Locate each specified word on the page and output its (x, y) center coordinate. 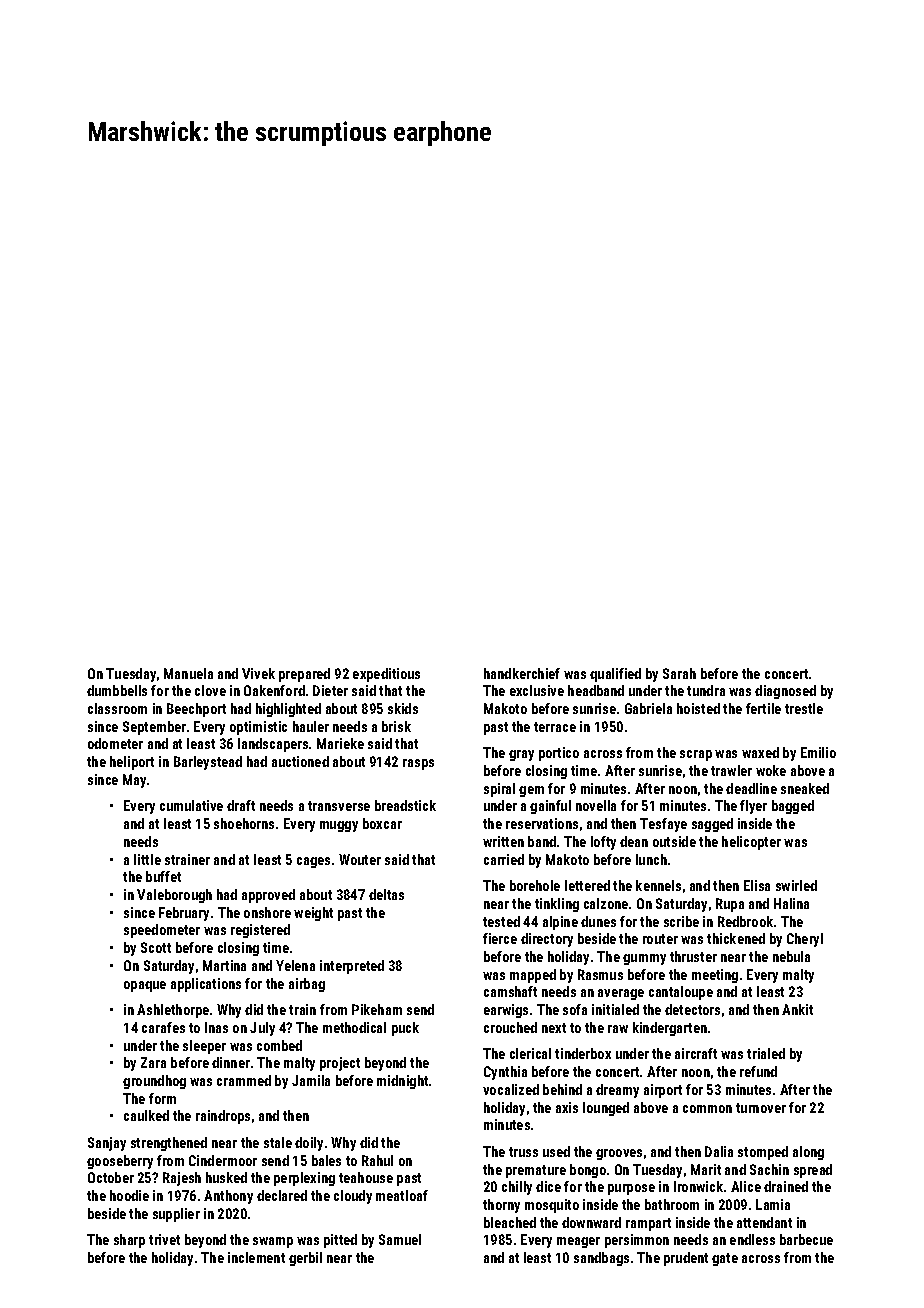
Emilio (818, 752)
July (262, 1029)
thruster (693, 956)
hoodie (129, 1195)
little (147, 859)
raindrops (223, 1117)
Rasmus (600, 974)
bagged (793, 807)
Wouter (360, 859)
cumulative (191, 805)
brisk (396, 726)
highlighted (288, 710)
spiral (499, 790)
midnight (402, 1082)
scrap (696, 755)
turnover (761, 1108)
